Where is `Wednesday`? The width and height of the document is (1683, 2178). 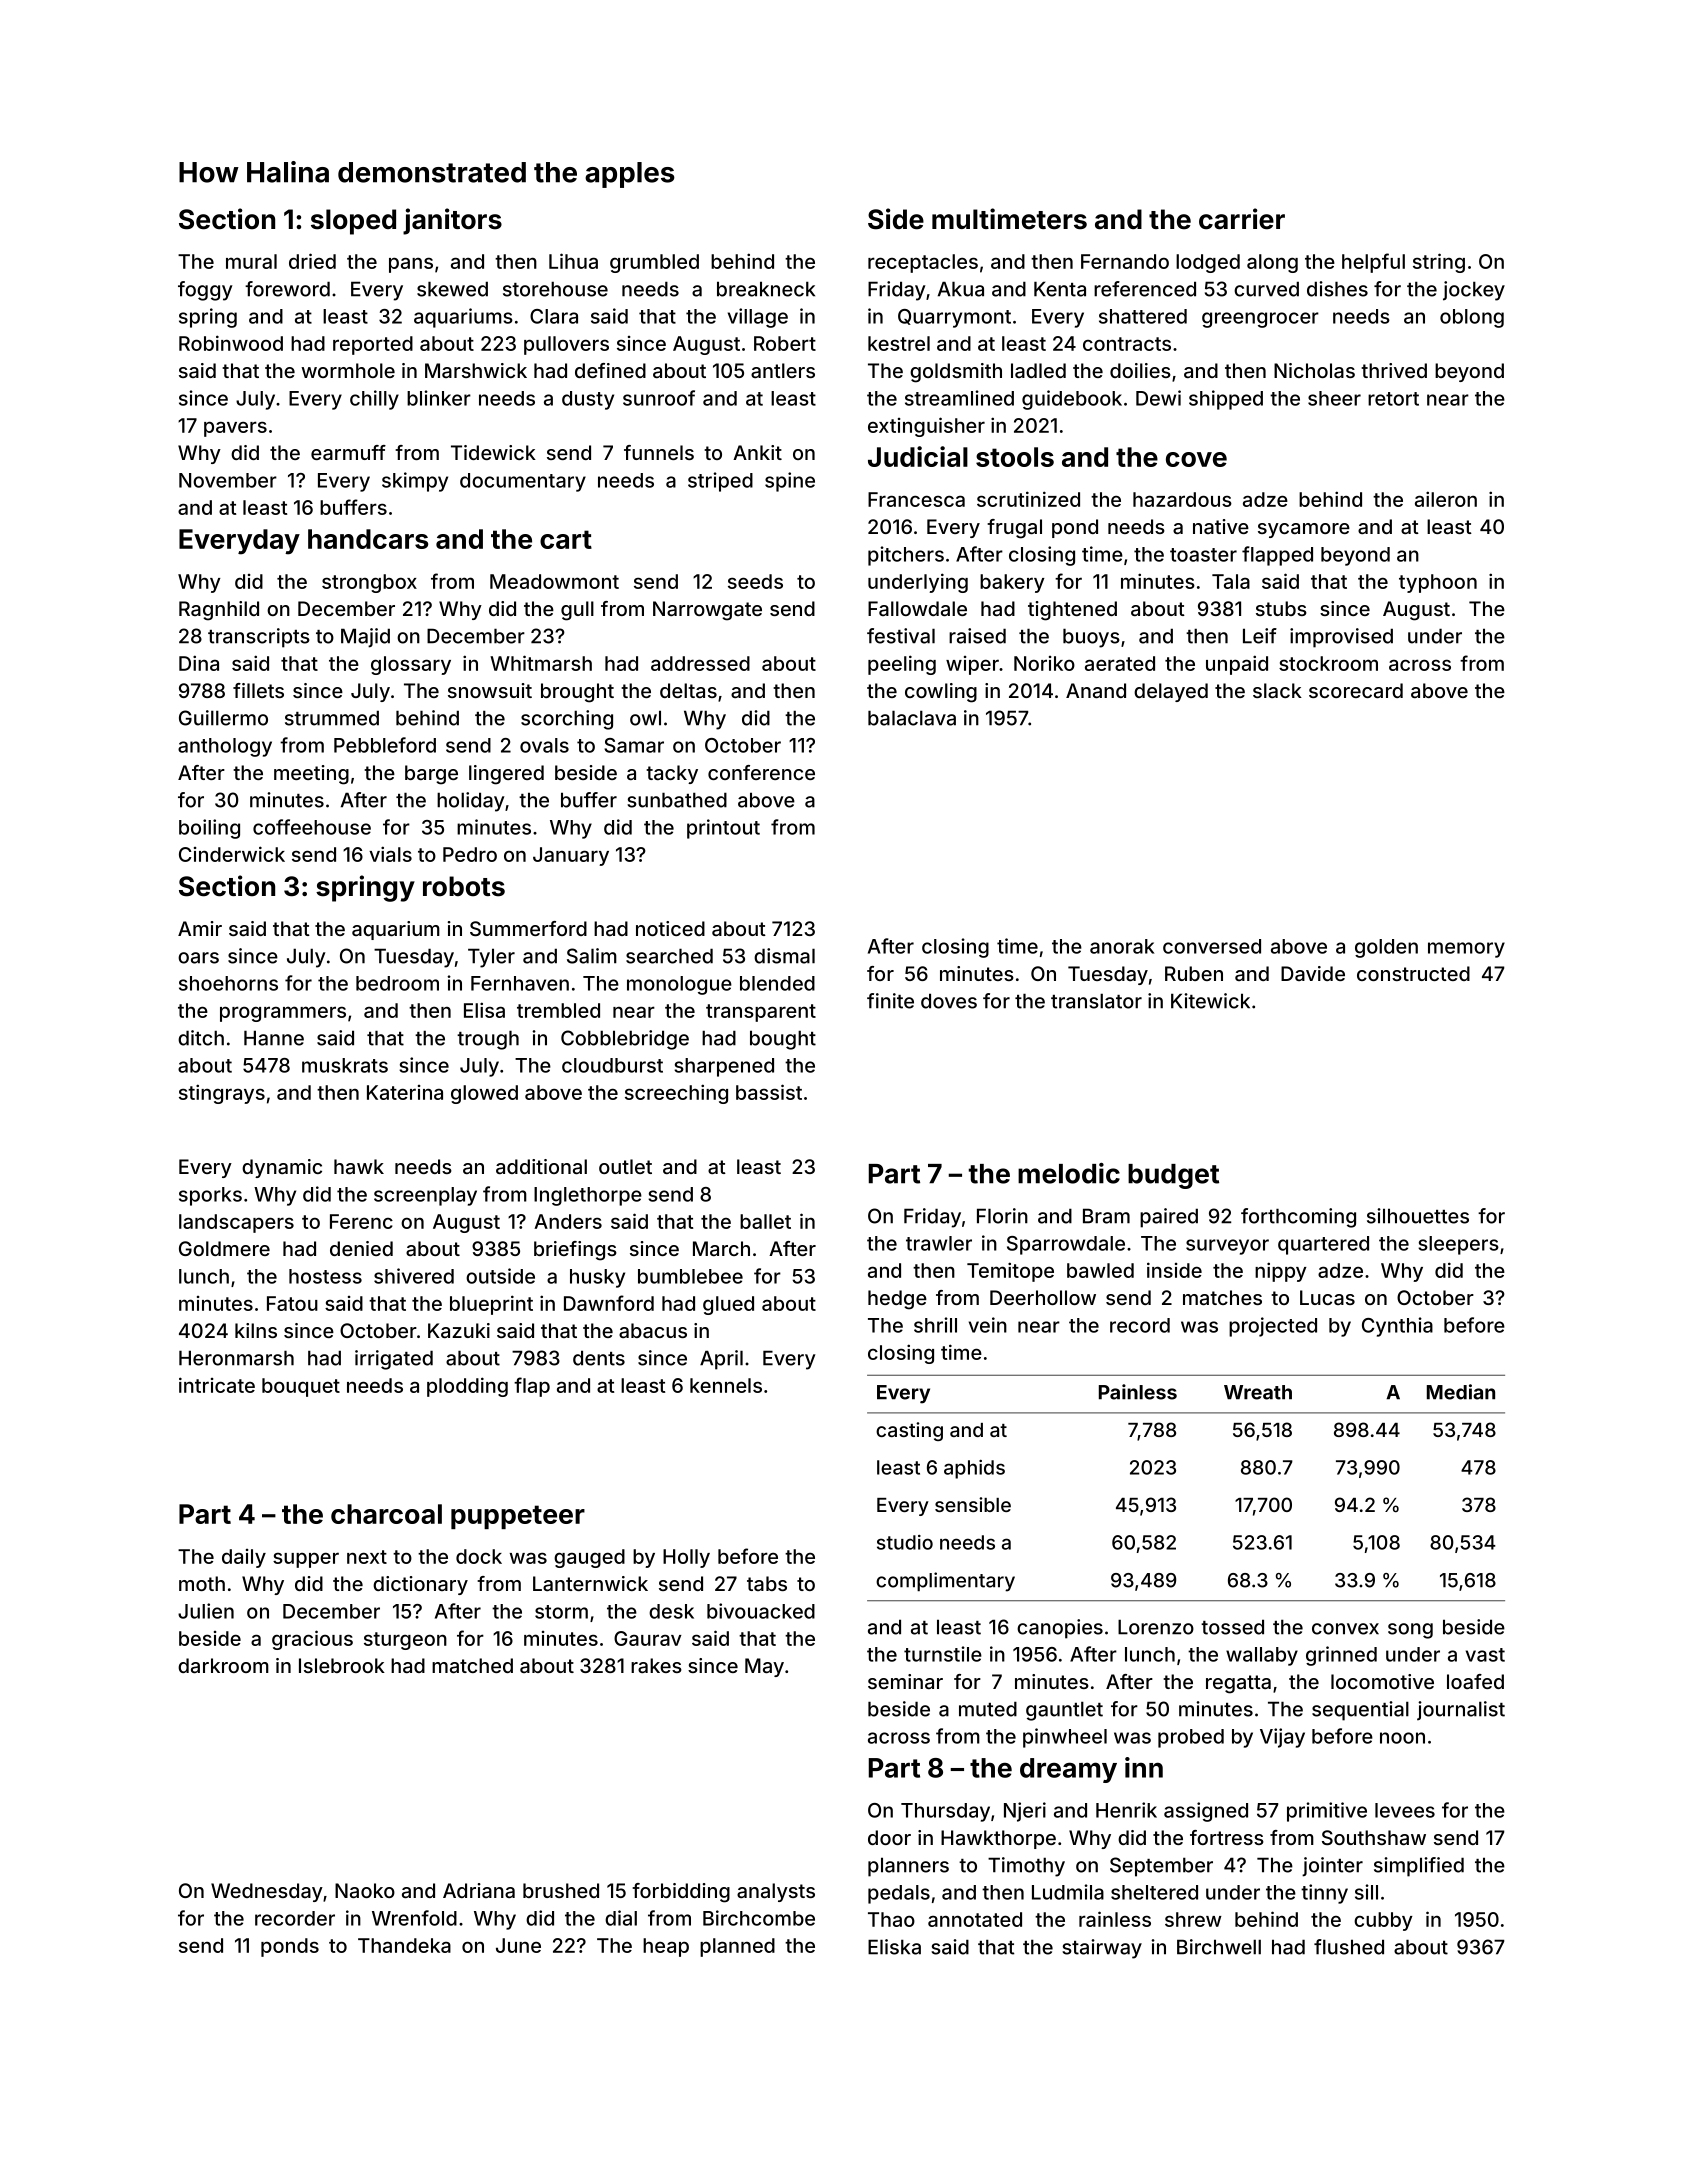 Wednesday is located at coordinates (267, 1892).
